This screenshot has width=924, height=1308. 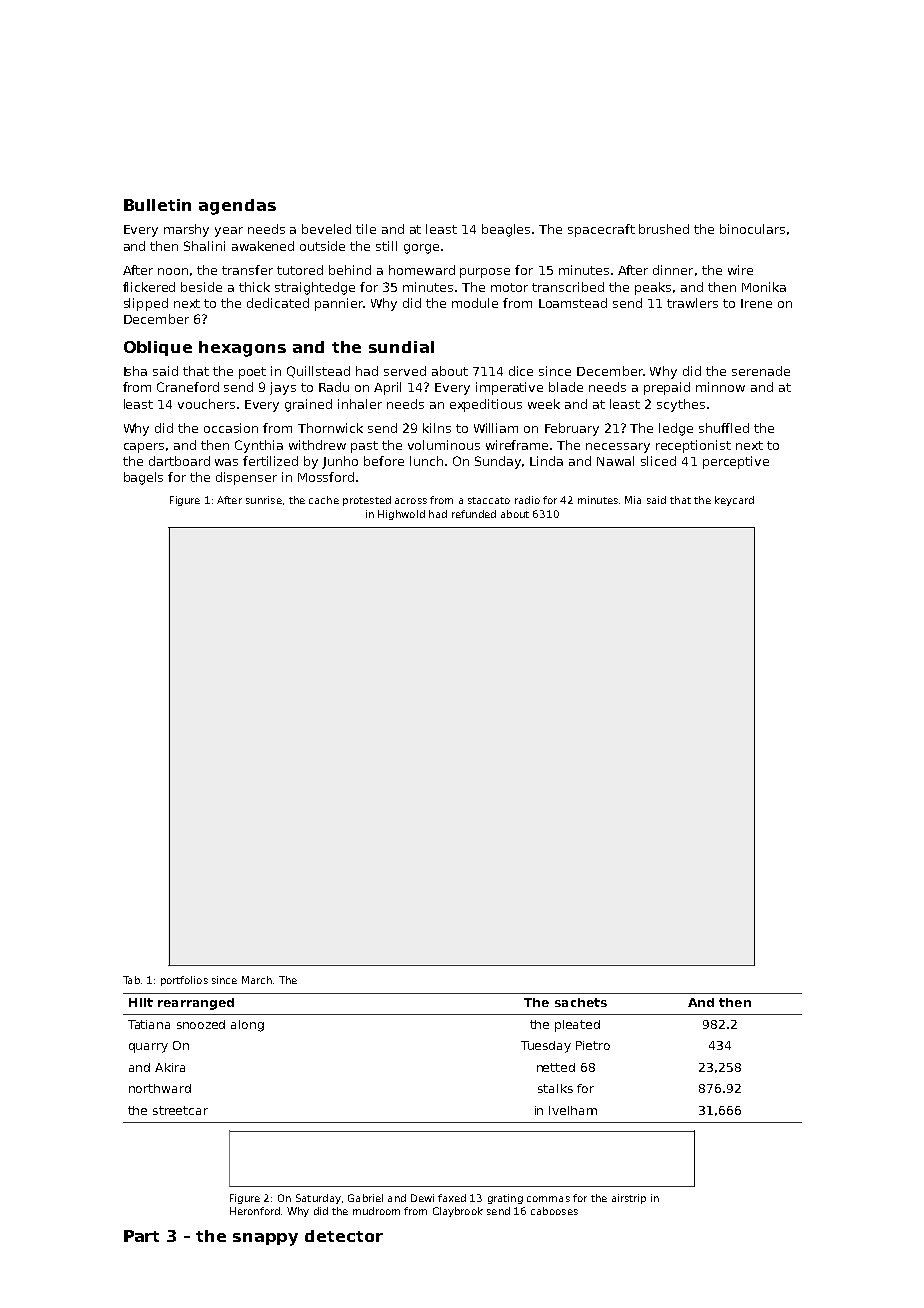 I want to click on pleated, so click(x=577, y=1026).
